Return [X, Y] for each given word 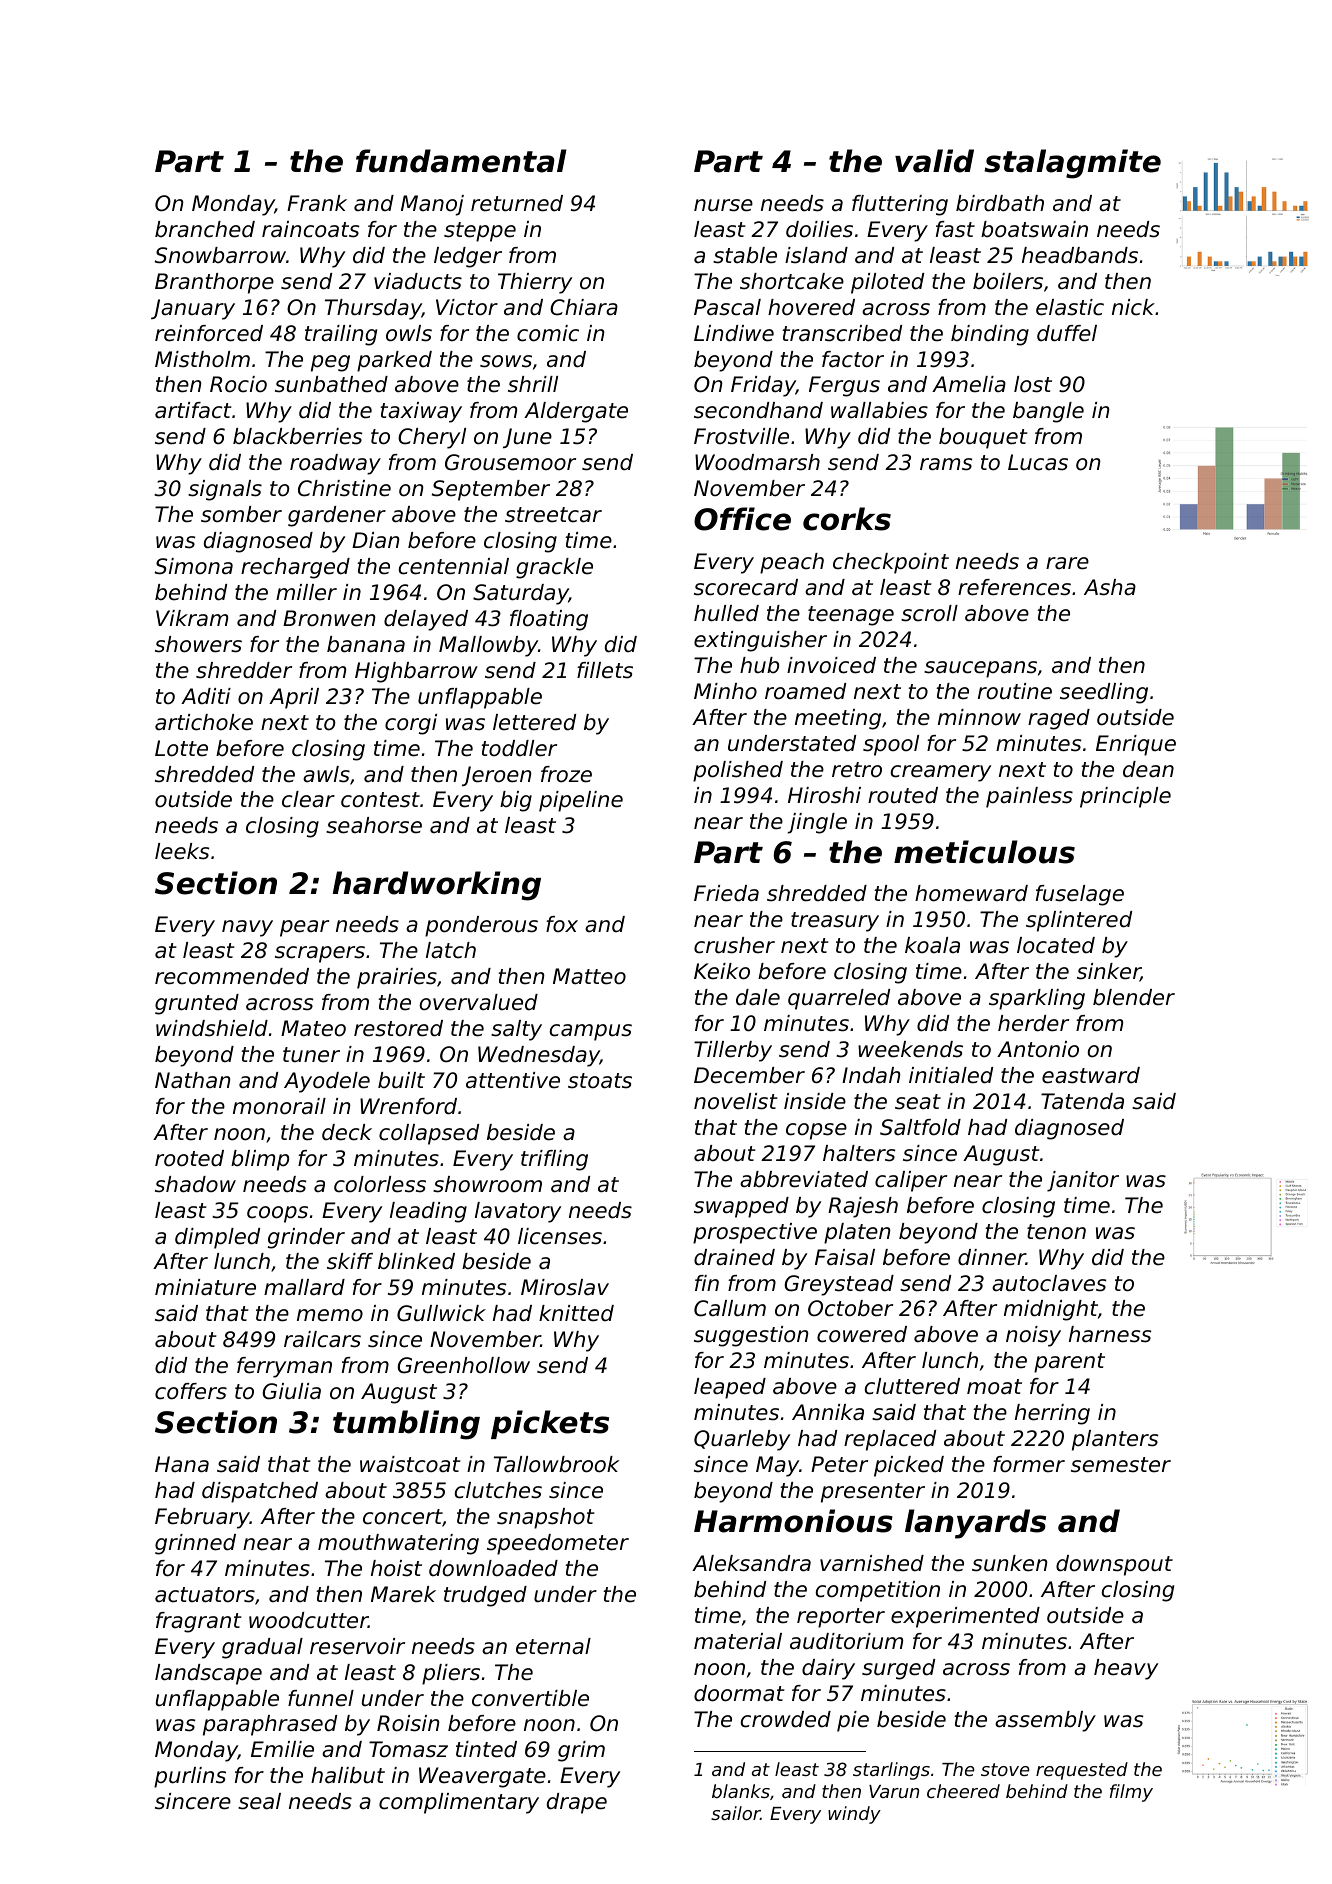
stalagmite [1072, 164]
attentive [513, 1080]
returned [517, 203]
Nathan [193, 1080]
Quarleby [742, 1440]
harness [1110, 1334]
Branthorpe [214, 283]
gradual [262, 1648]
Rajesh [863, 1207]
